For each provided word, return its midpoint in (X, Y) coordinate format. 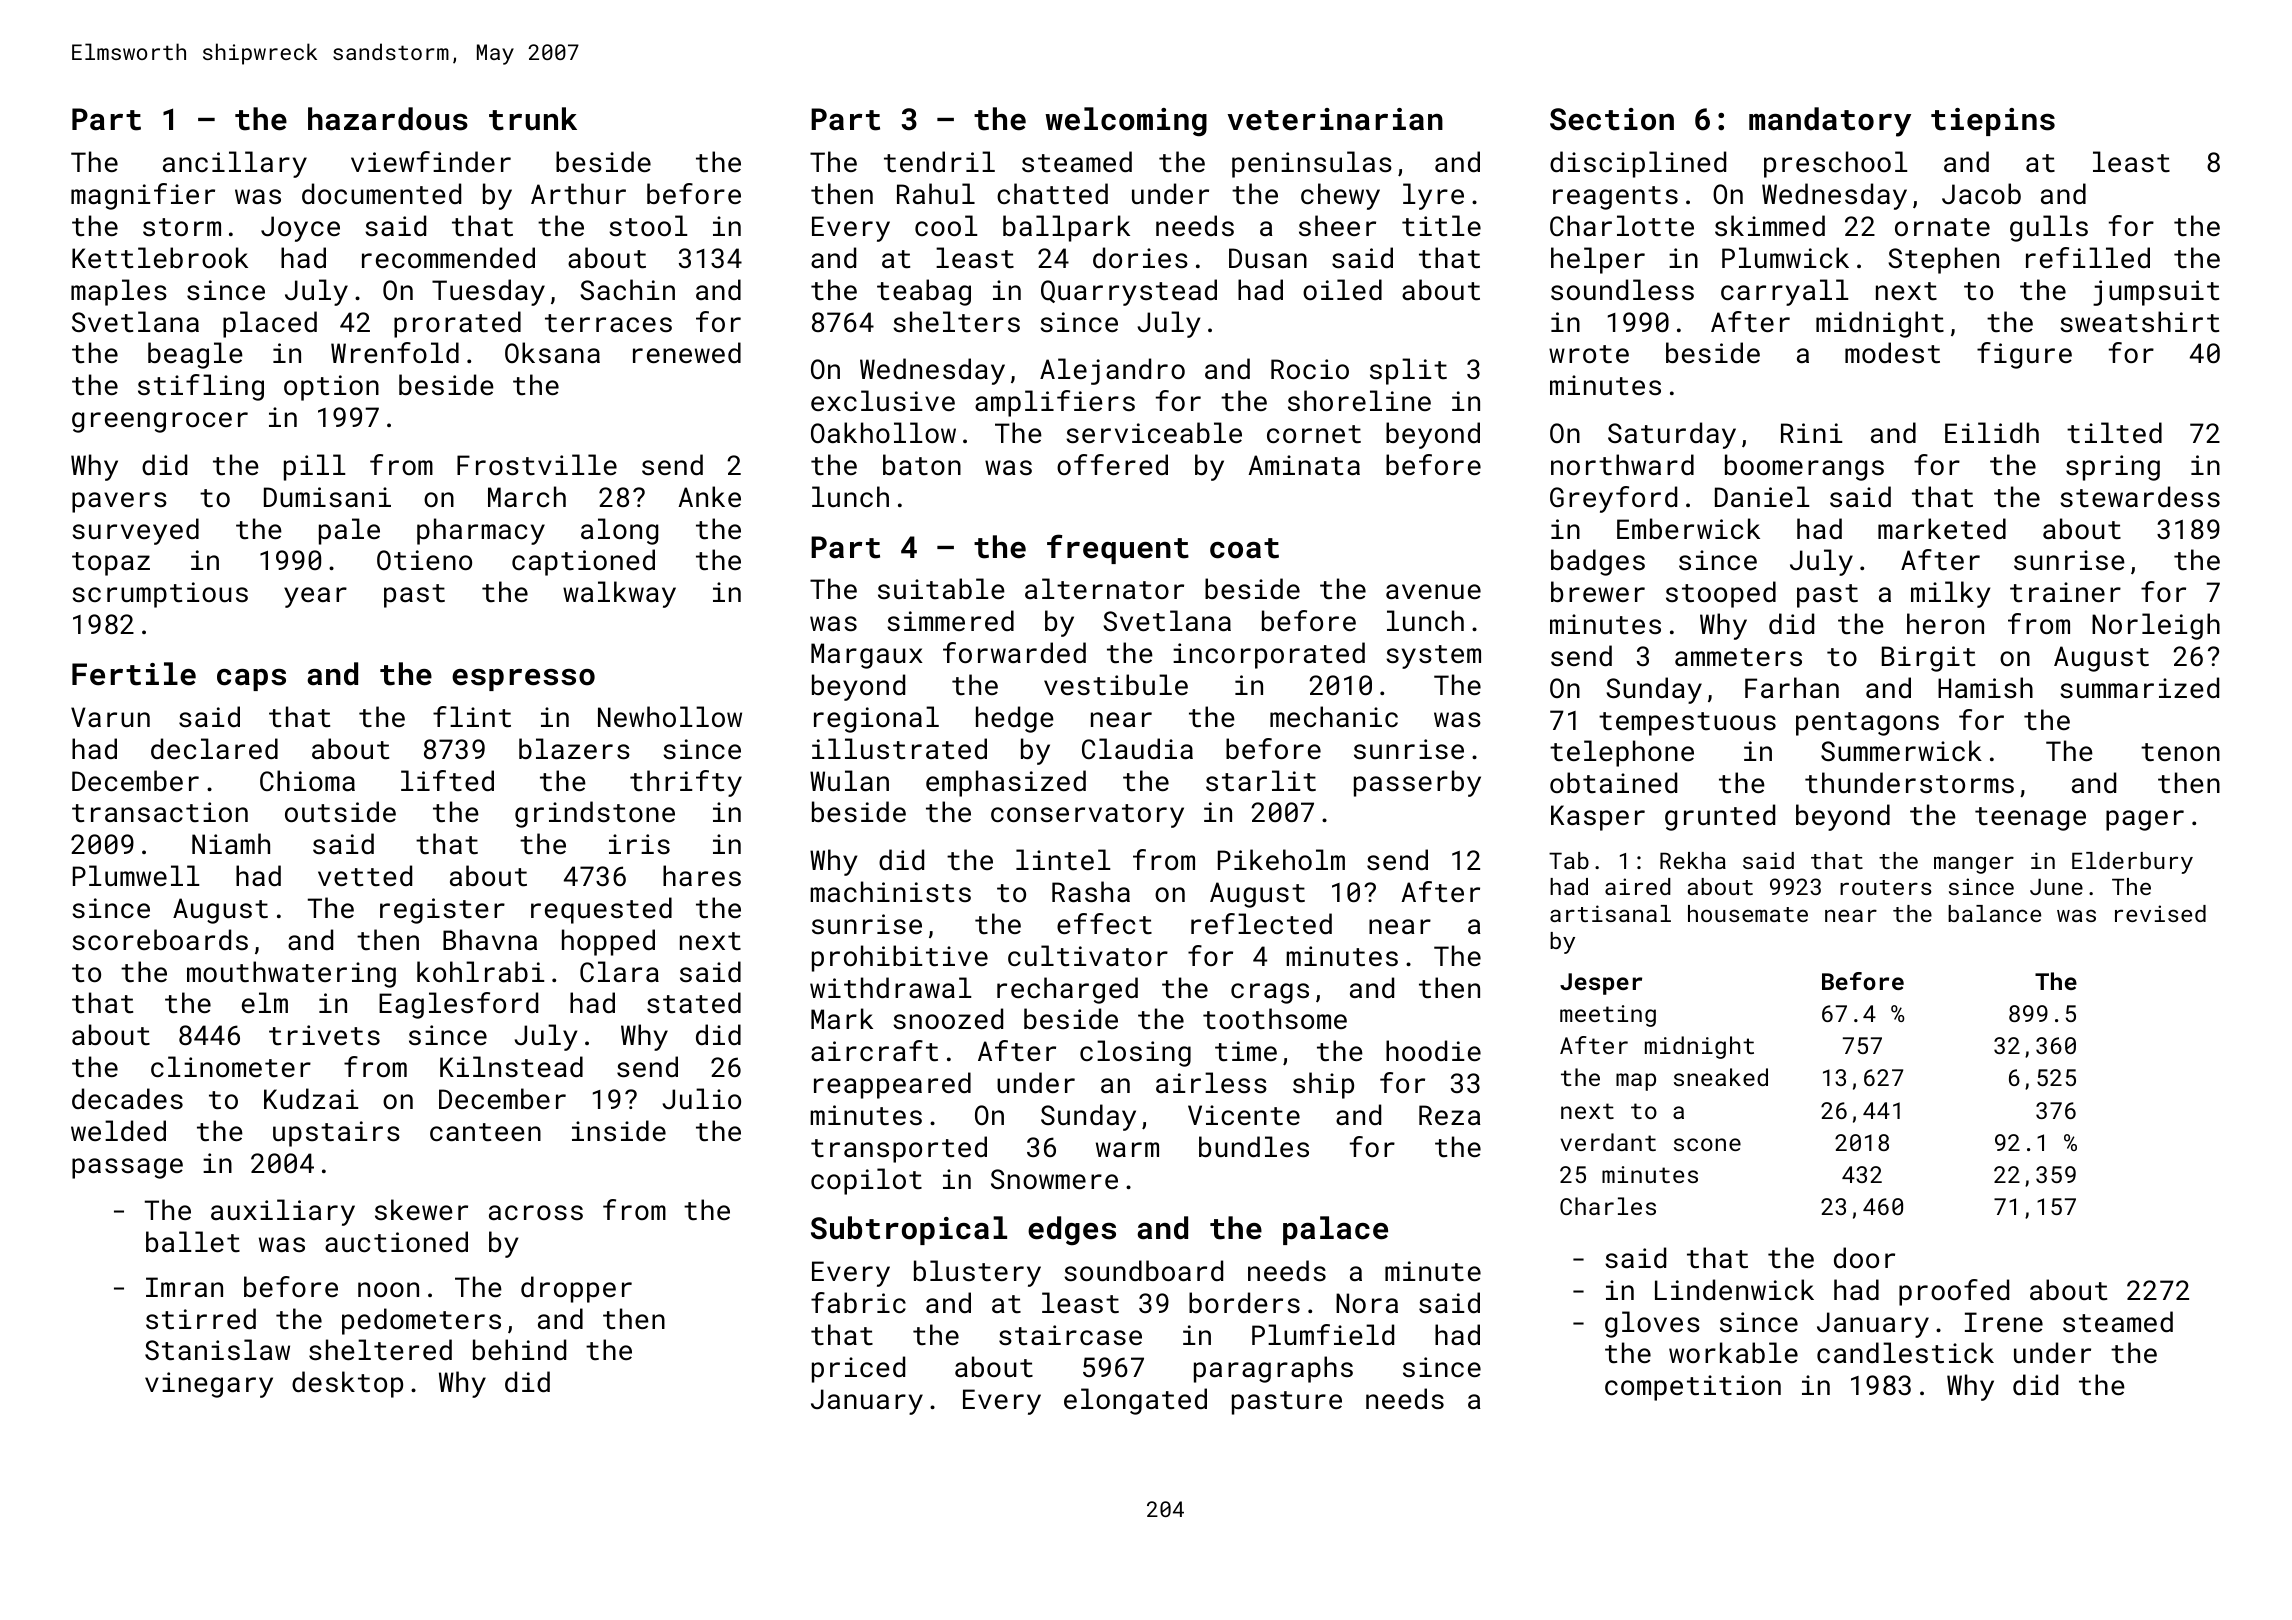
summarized (2139, 687)
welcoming (1126, 121)
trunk (533, 119)
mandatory (1830, 122)
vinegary (209, 1385)
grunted (1720, 817)
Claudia (1137, 748)
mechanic (1334, 716)
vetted (365, 876)
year (315, 597)
